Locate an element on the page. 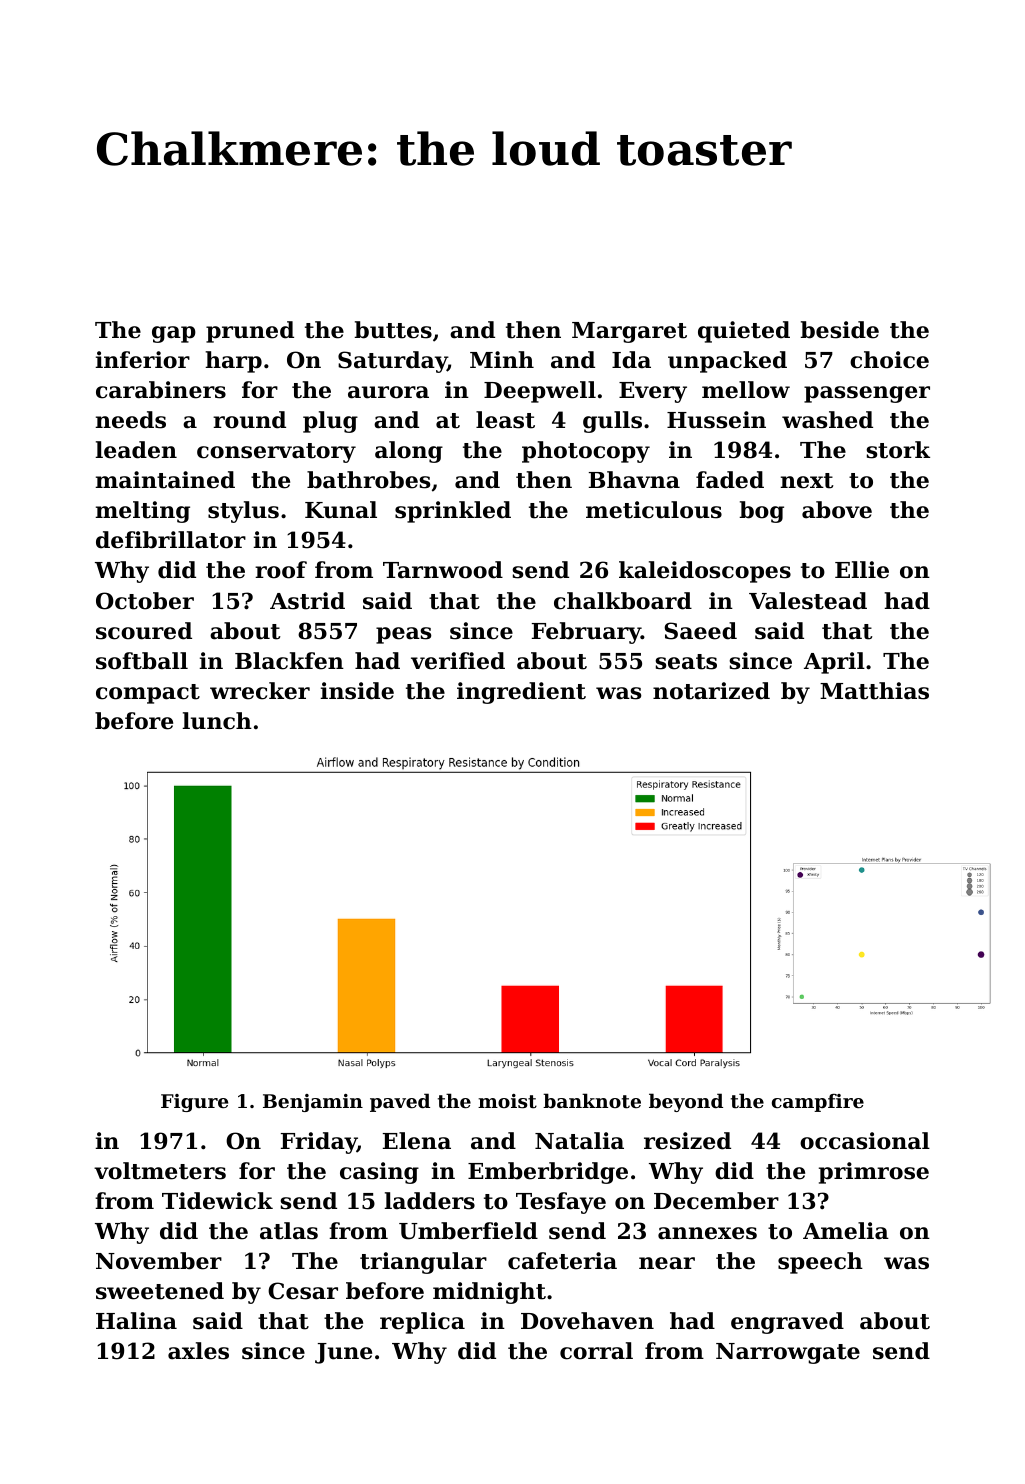 The height and width of the page is (1484, 1025). paved is located at coordinates (400, 1102).
